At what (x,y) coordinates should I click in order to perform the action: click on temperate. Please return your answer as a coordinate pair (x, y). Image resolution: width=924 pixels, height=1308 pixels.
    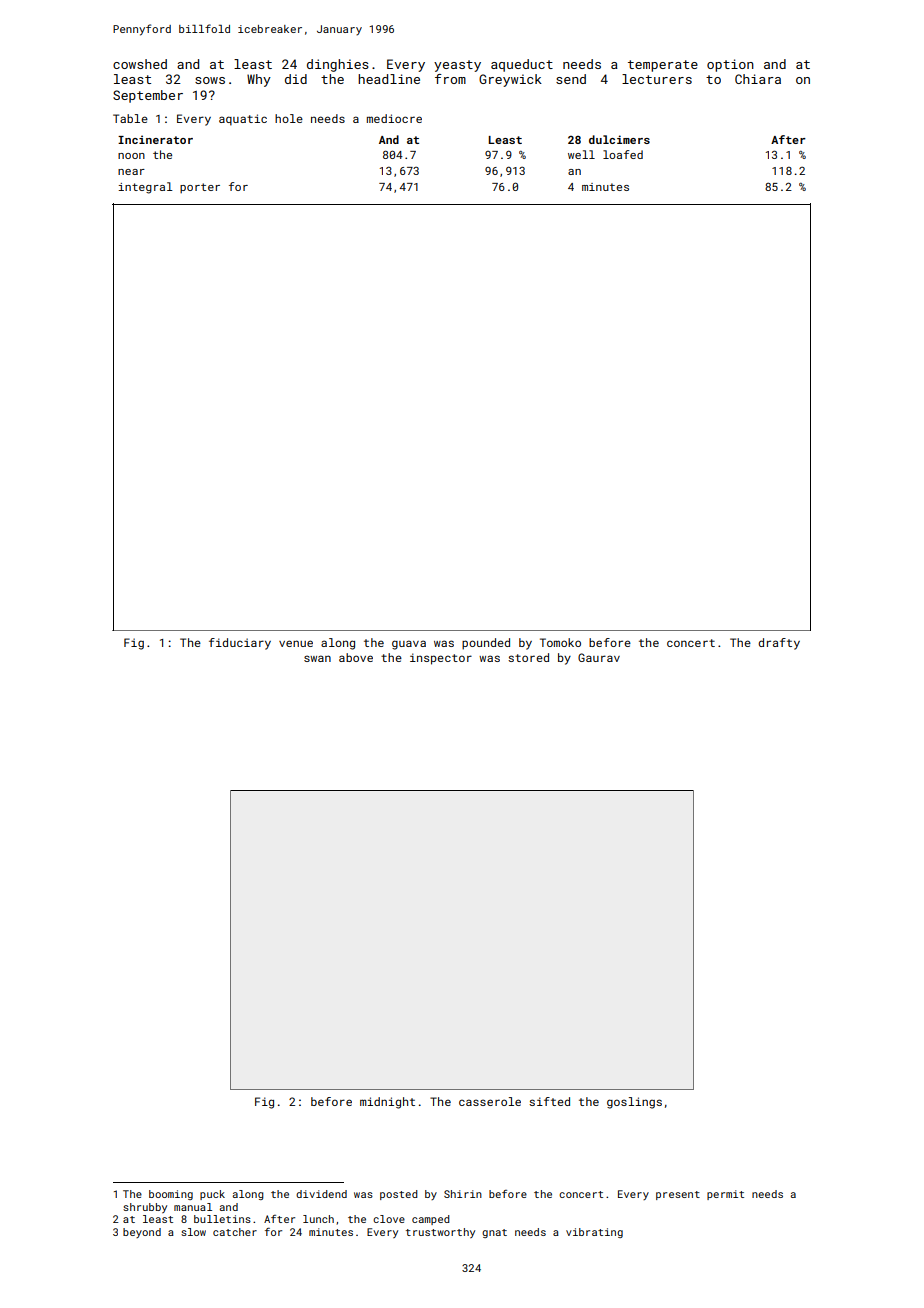
    Looking at the image, I should click on (663, 66).
